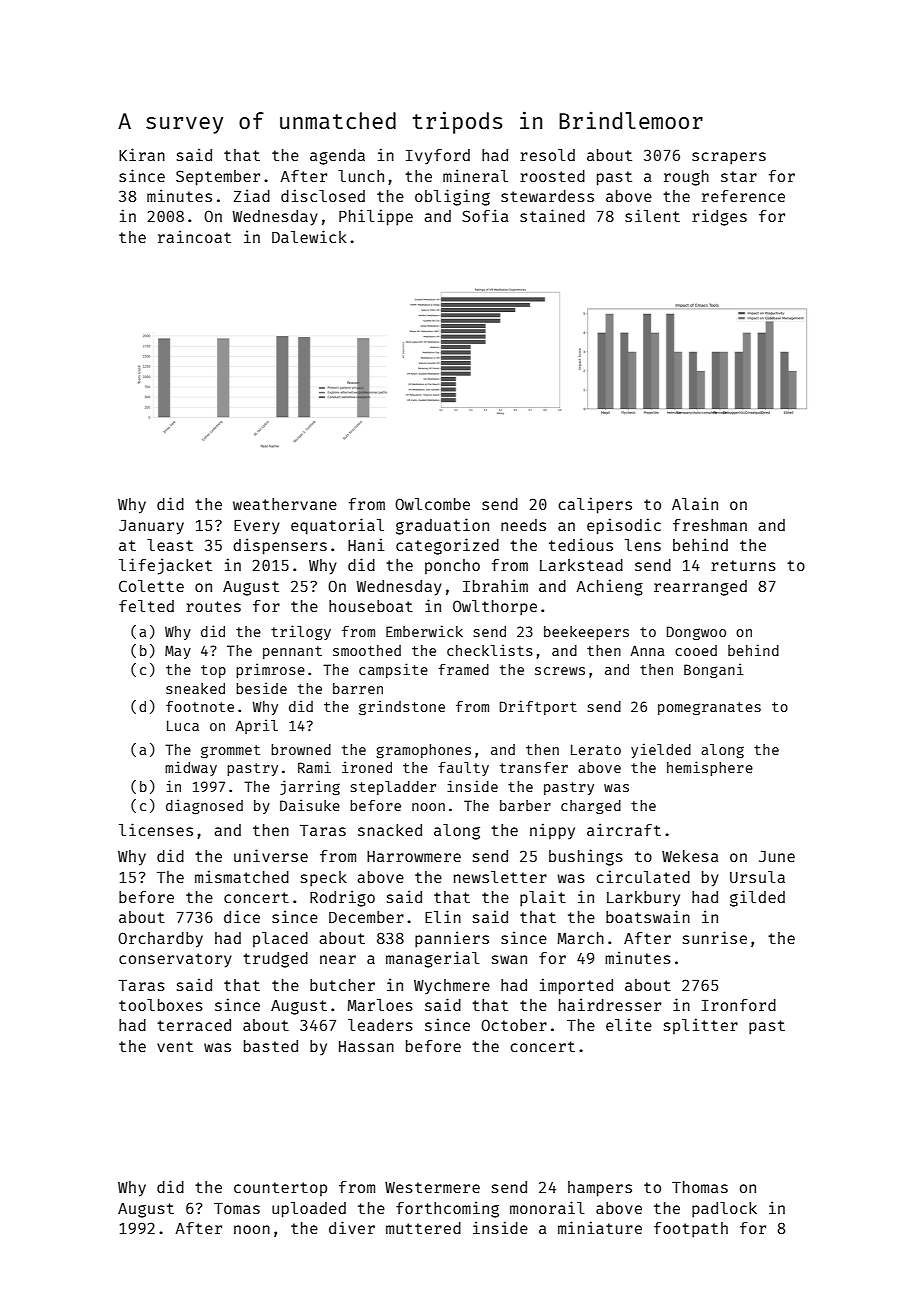  Describe the element at coordinates (463, 669) in the page. I see `framed` at that location.
